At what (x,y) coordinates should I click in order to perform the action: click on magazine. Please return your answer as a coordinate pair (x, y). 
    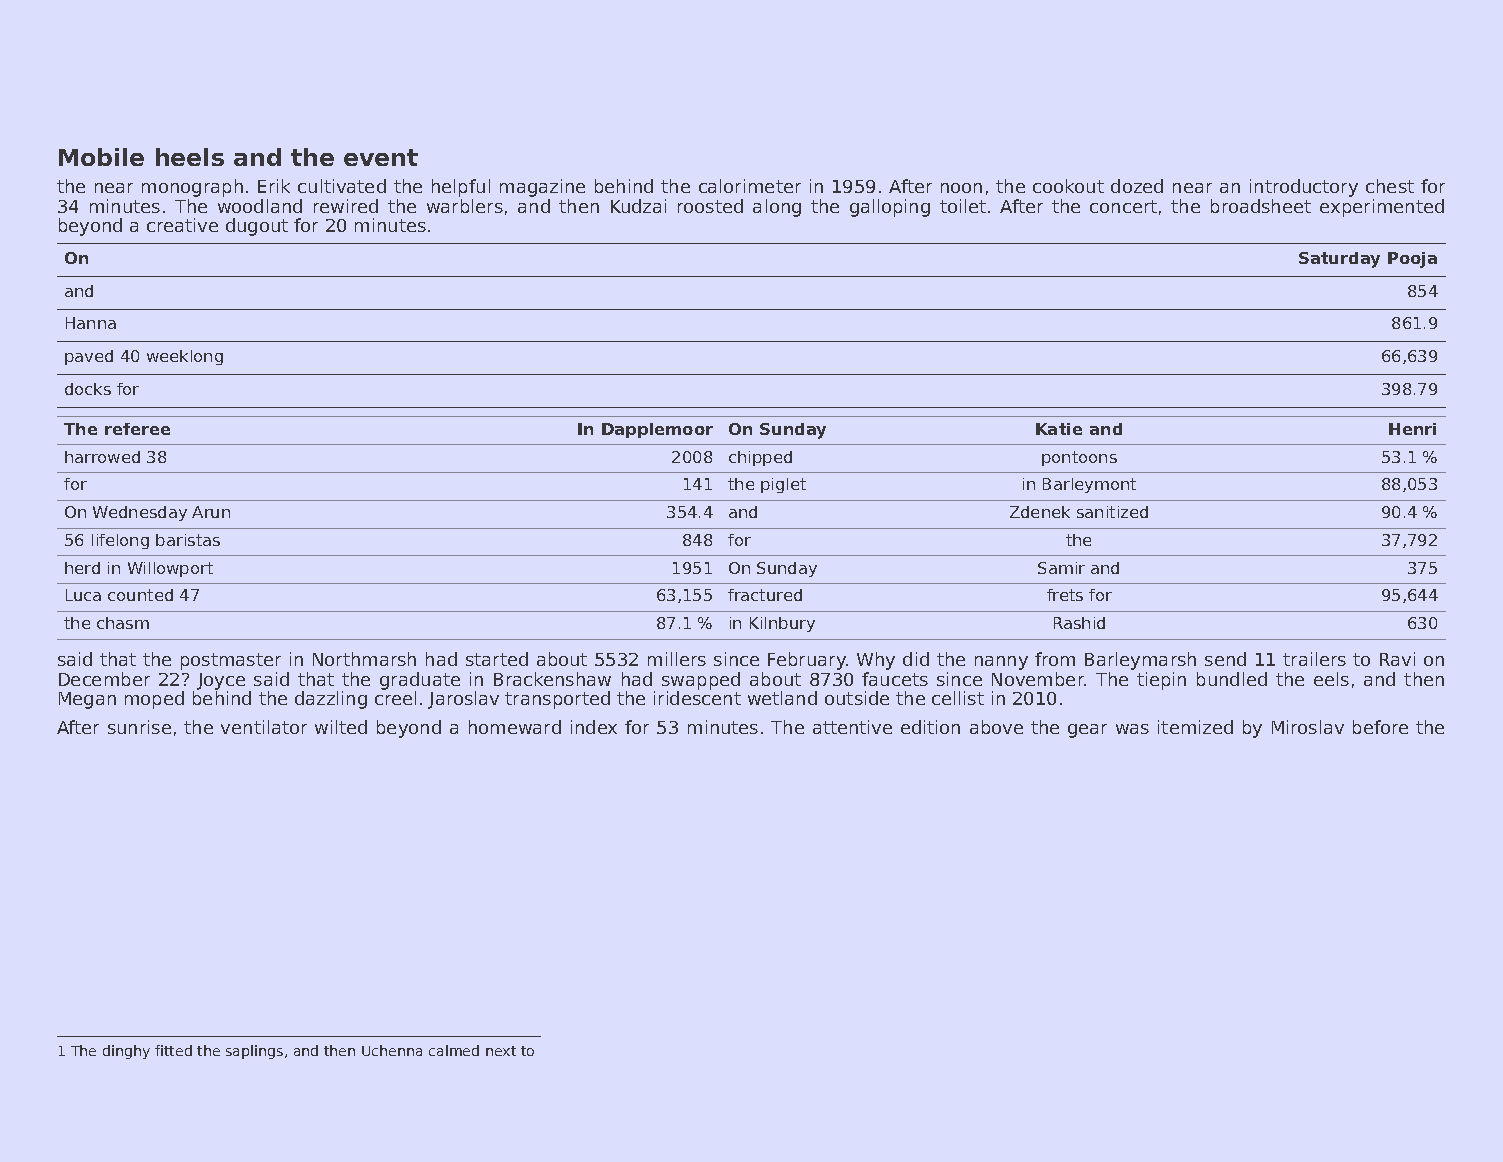
    Looking at the image, I should click on (542, 188).
